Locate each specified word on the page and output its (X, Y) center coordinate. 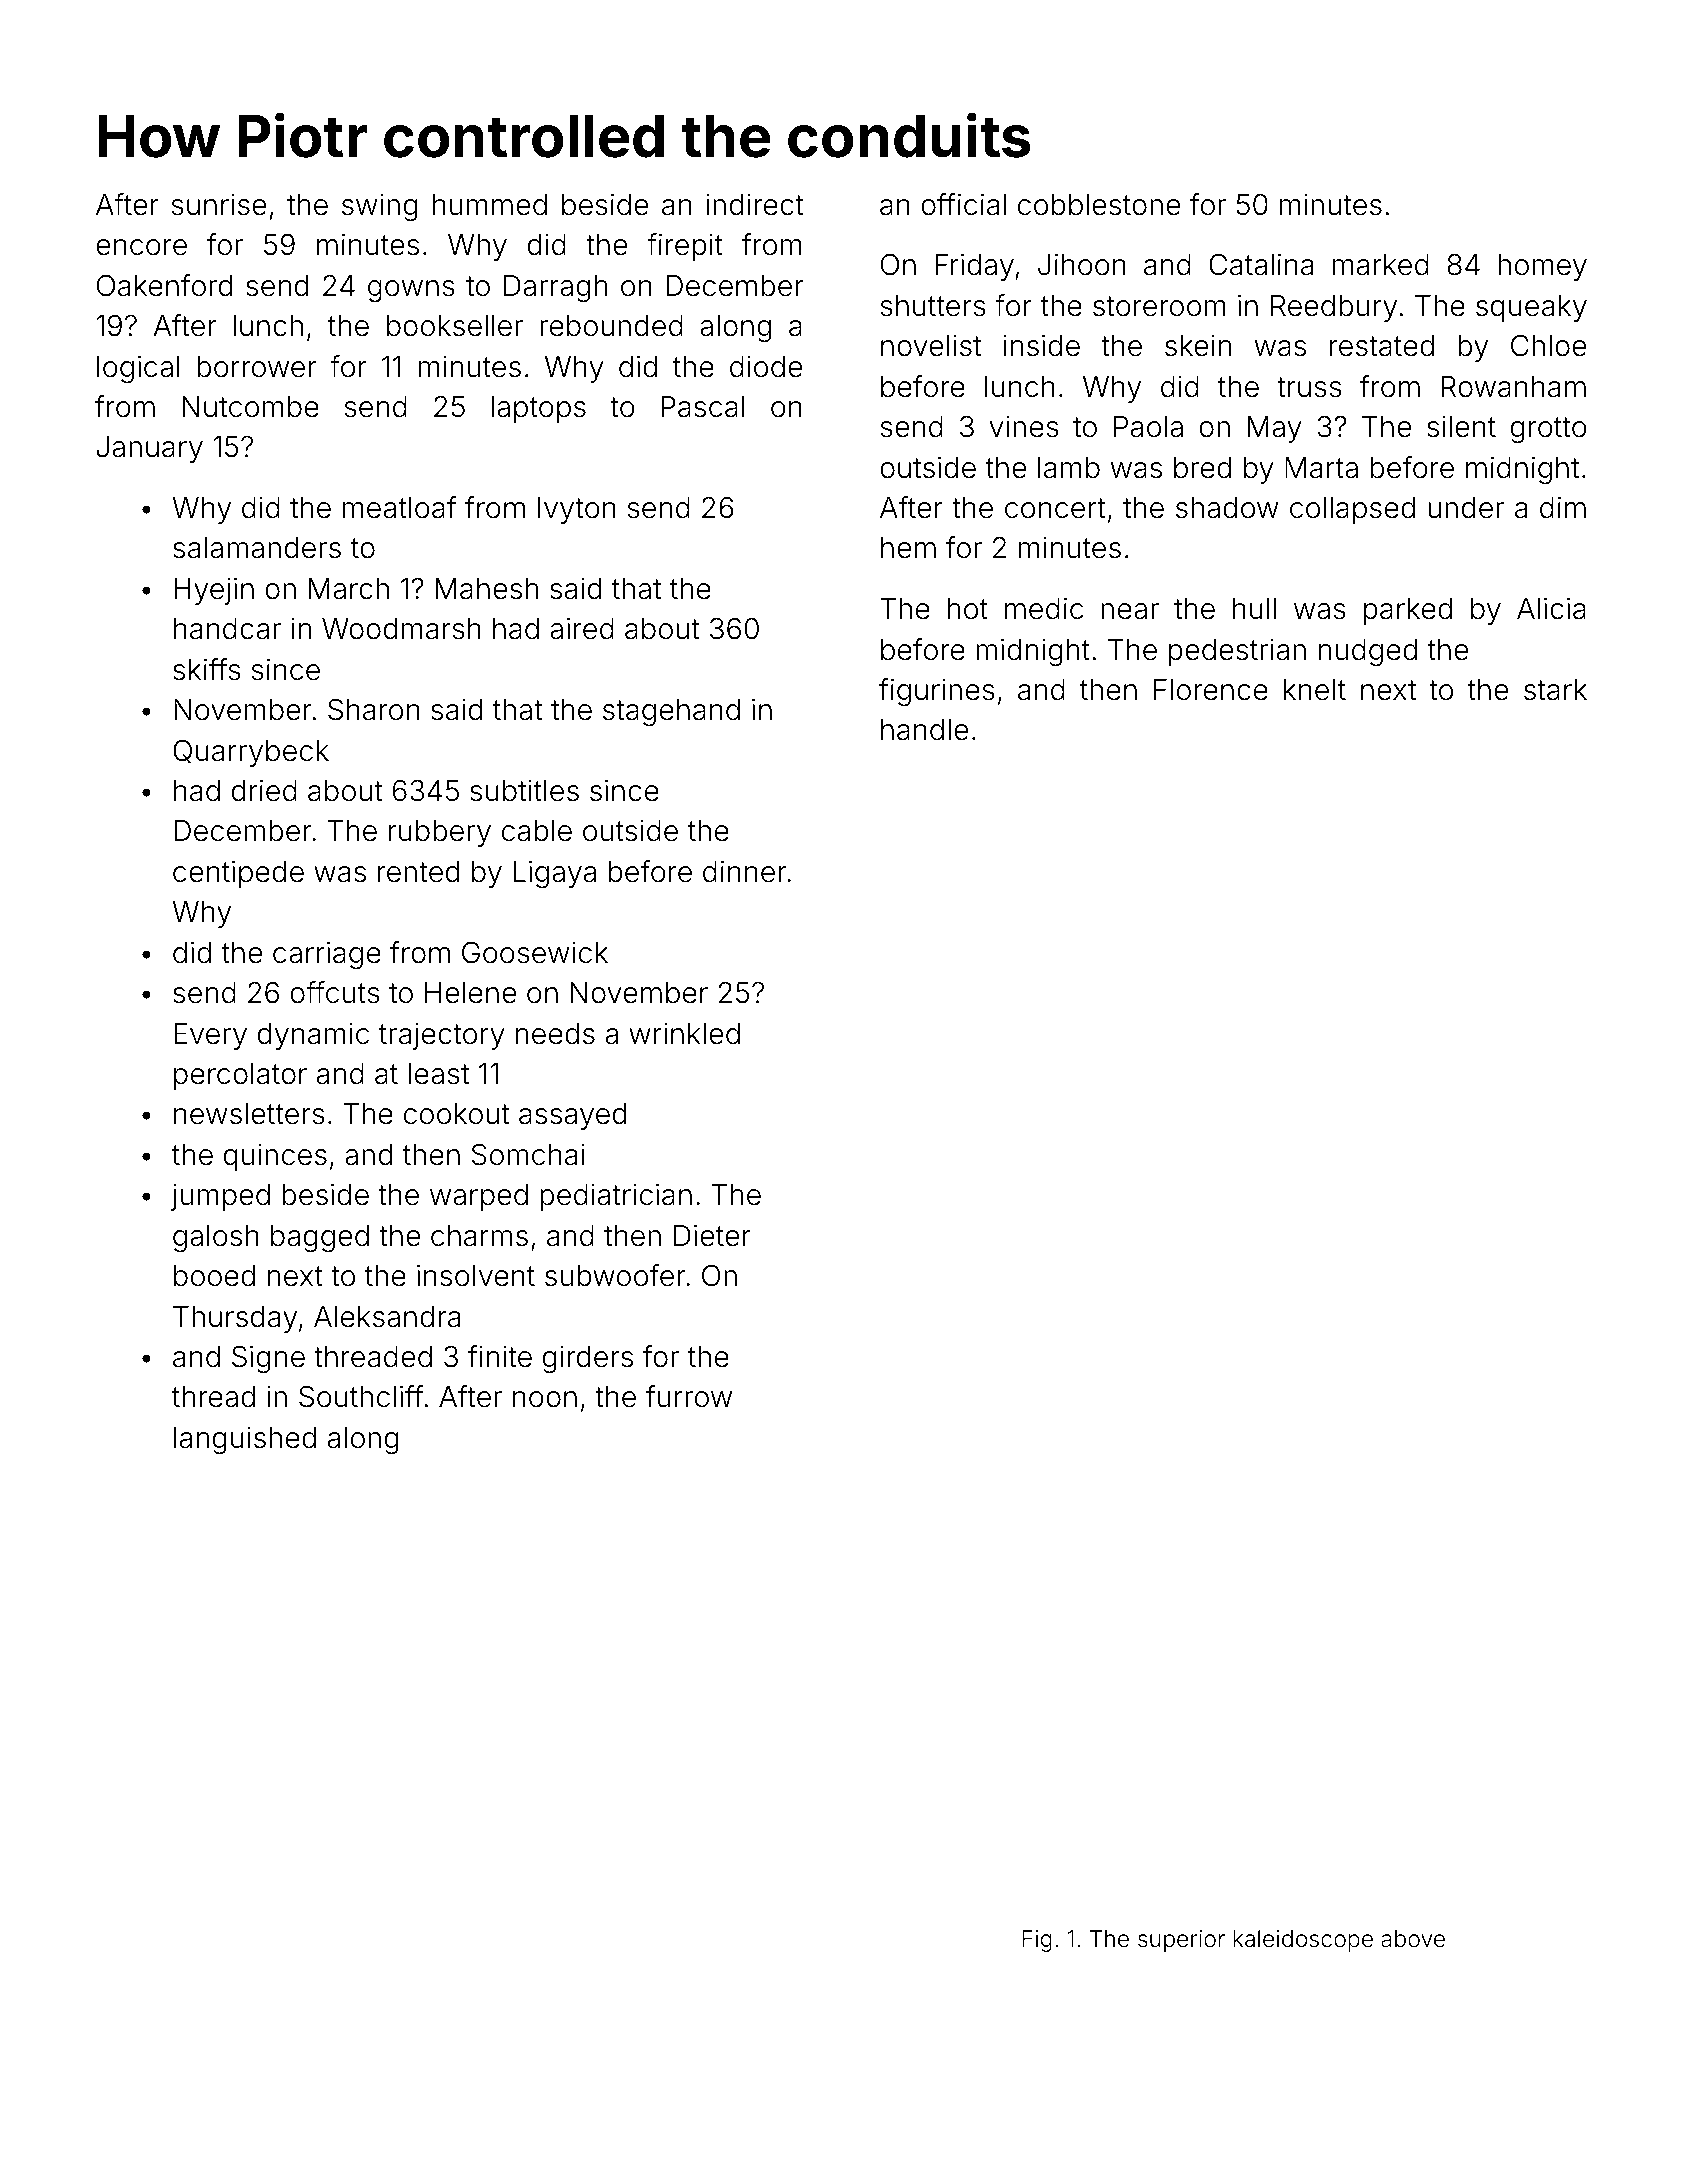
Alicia (1551, 608)
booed (214, 1276)
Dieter (712, 1235)
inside (1042, 345)
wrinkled (684, 1033)
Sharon (374, 709)
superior (1181, 1941)
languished (245, 1440)
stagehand (671, 712)
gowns (411, 291)
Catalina (1261, 264)
